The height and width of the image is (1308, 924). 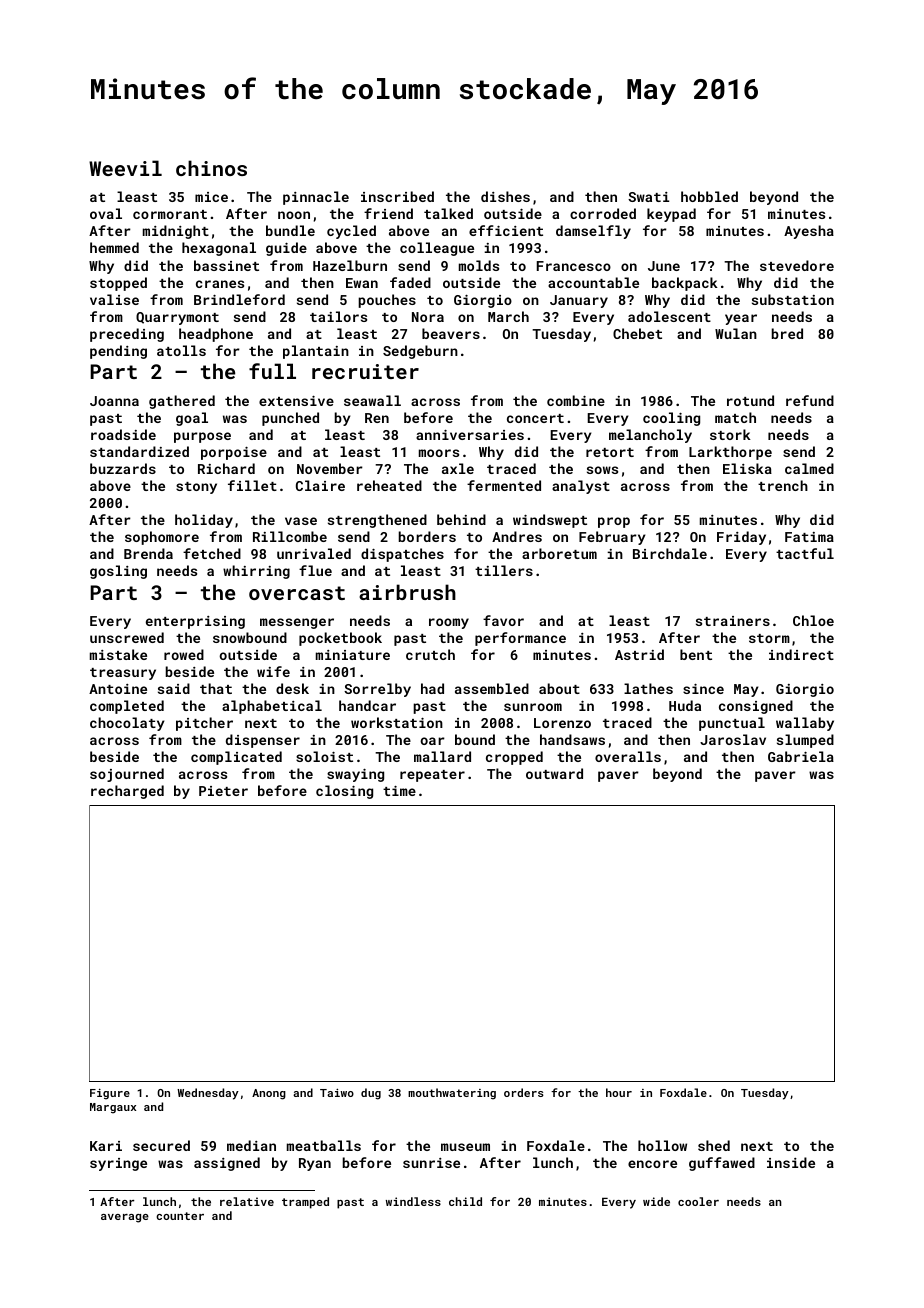 What do you see at coordinates (180, 1216) in the image?
I see `counter` at bounding box center [180, 1216].
